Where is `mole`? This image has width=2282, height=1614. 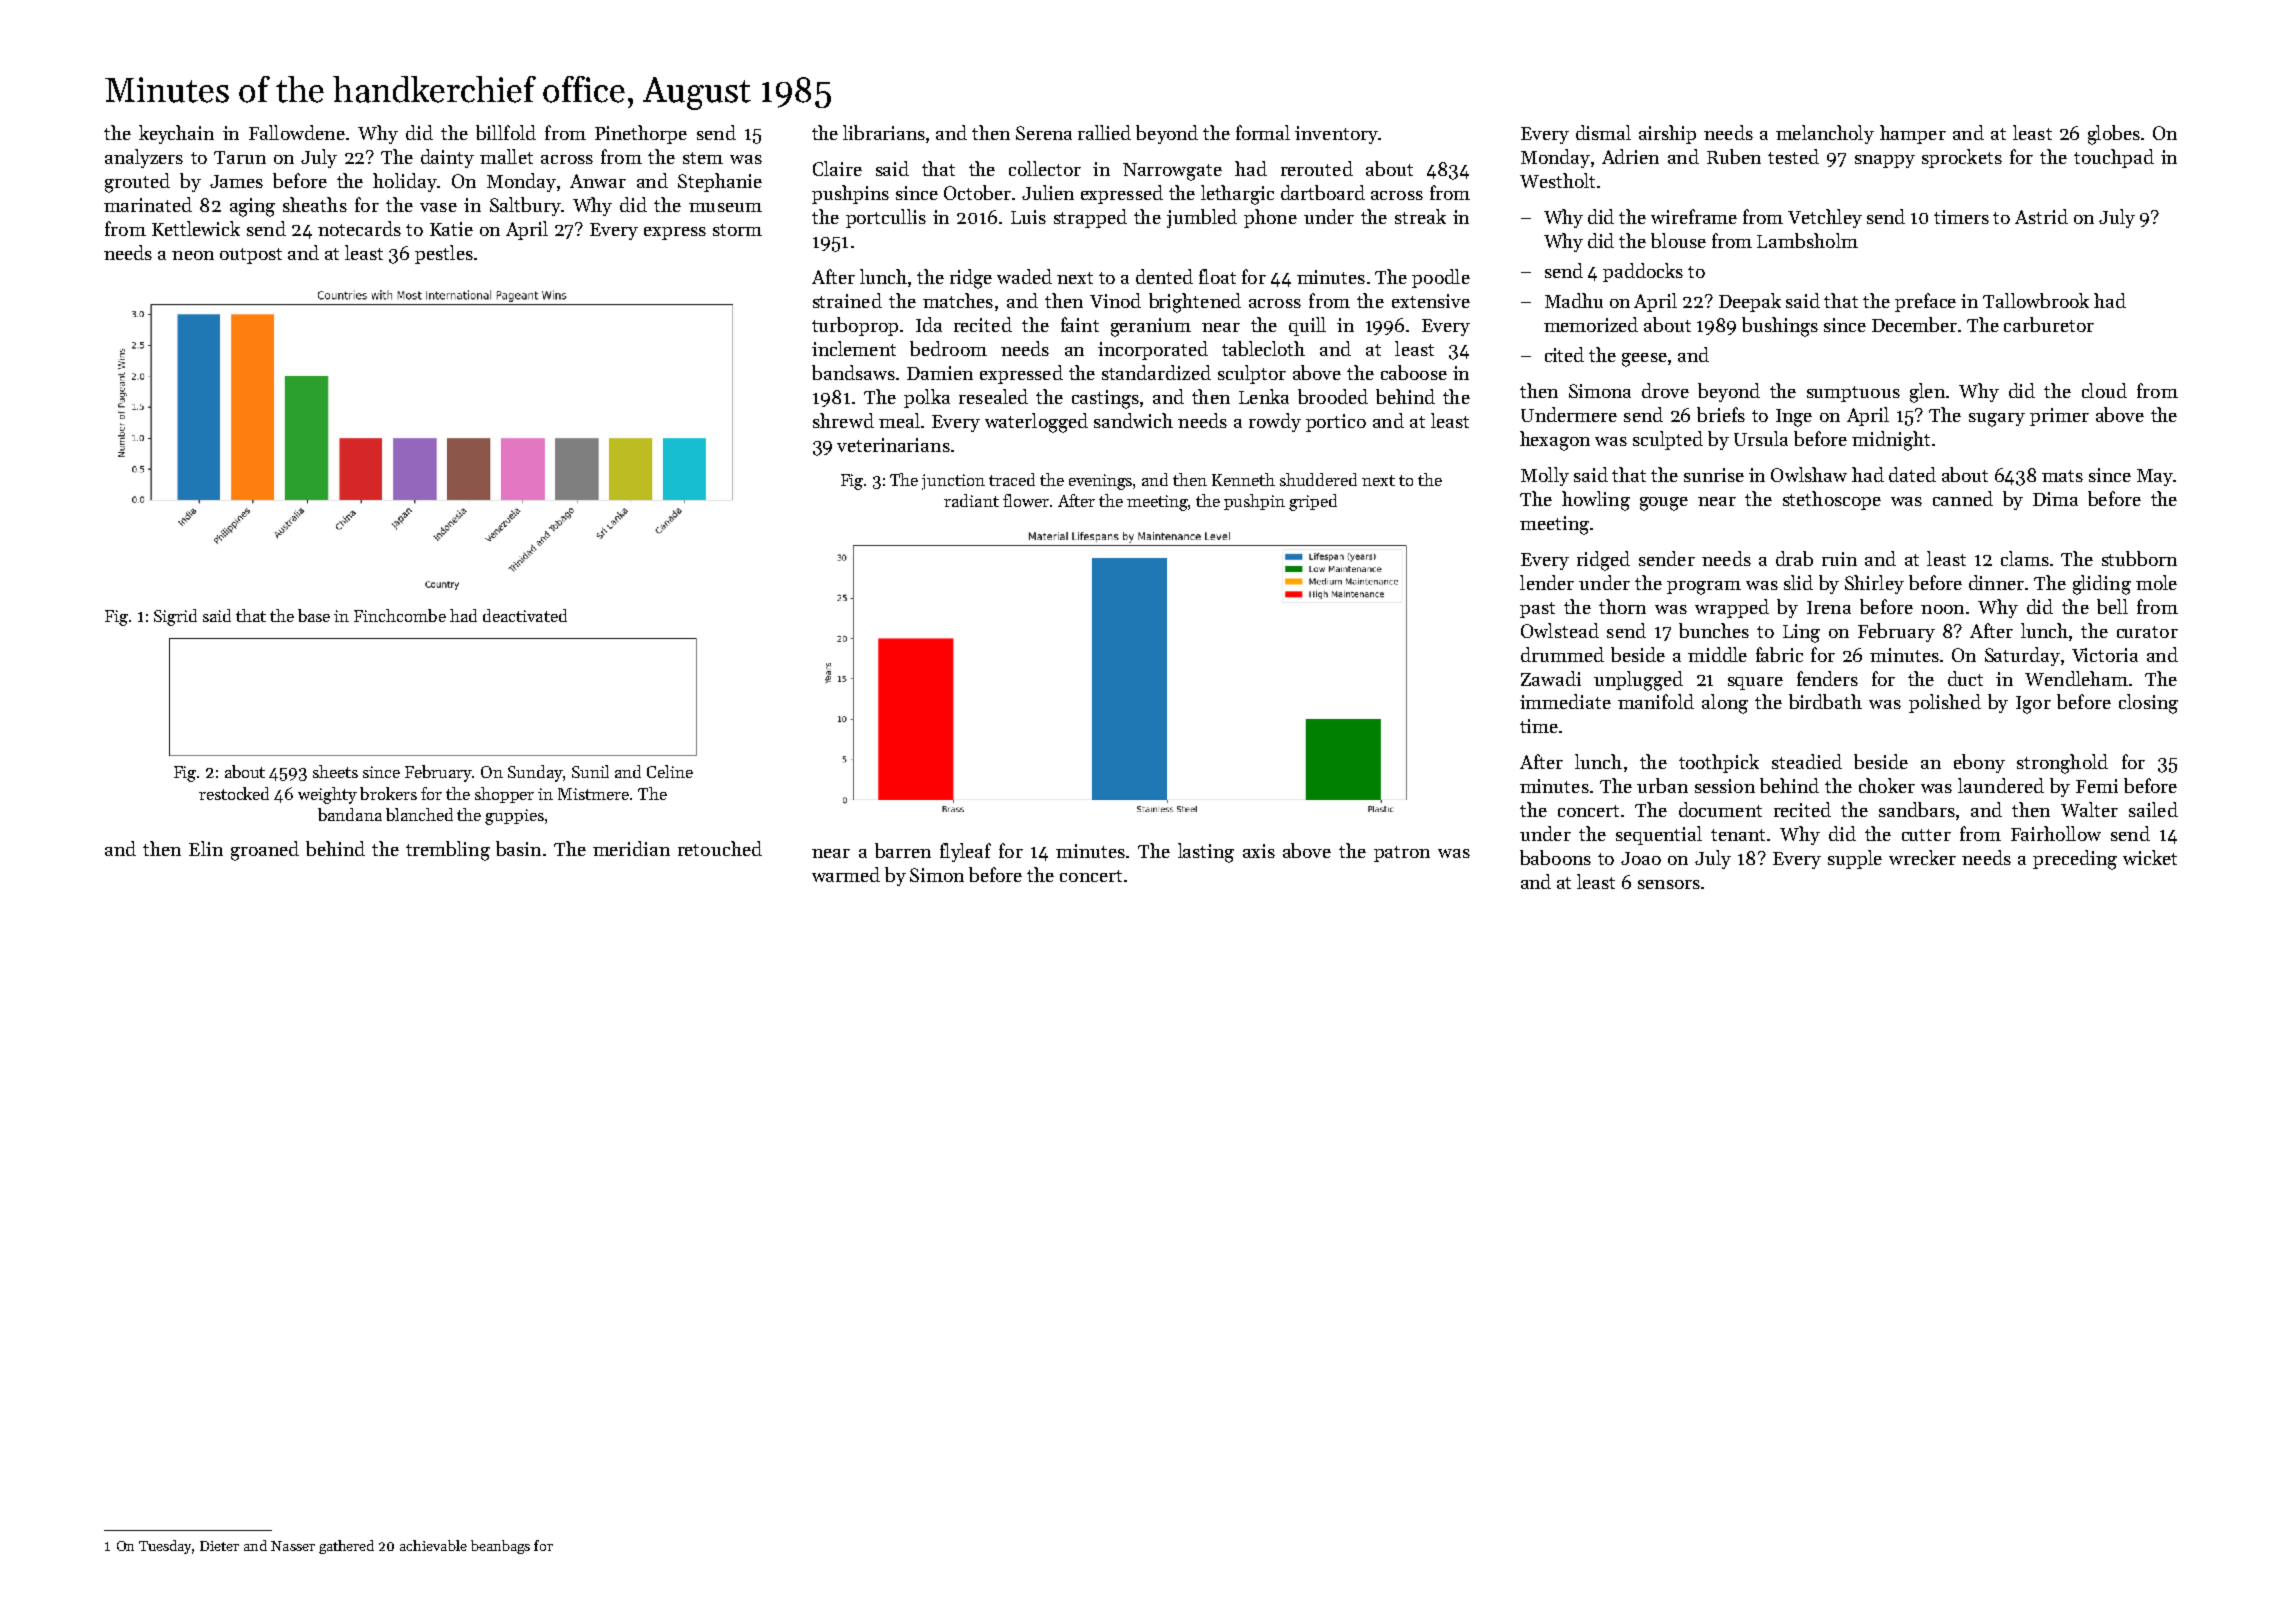 mole is located at coordinates (2156, 582).
